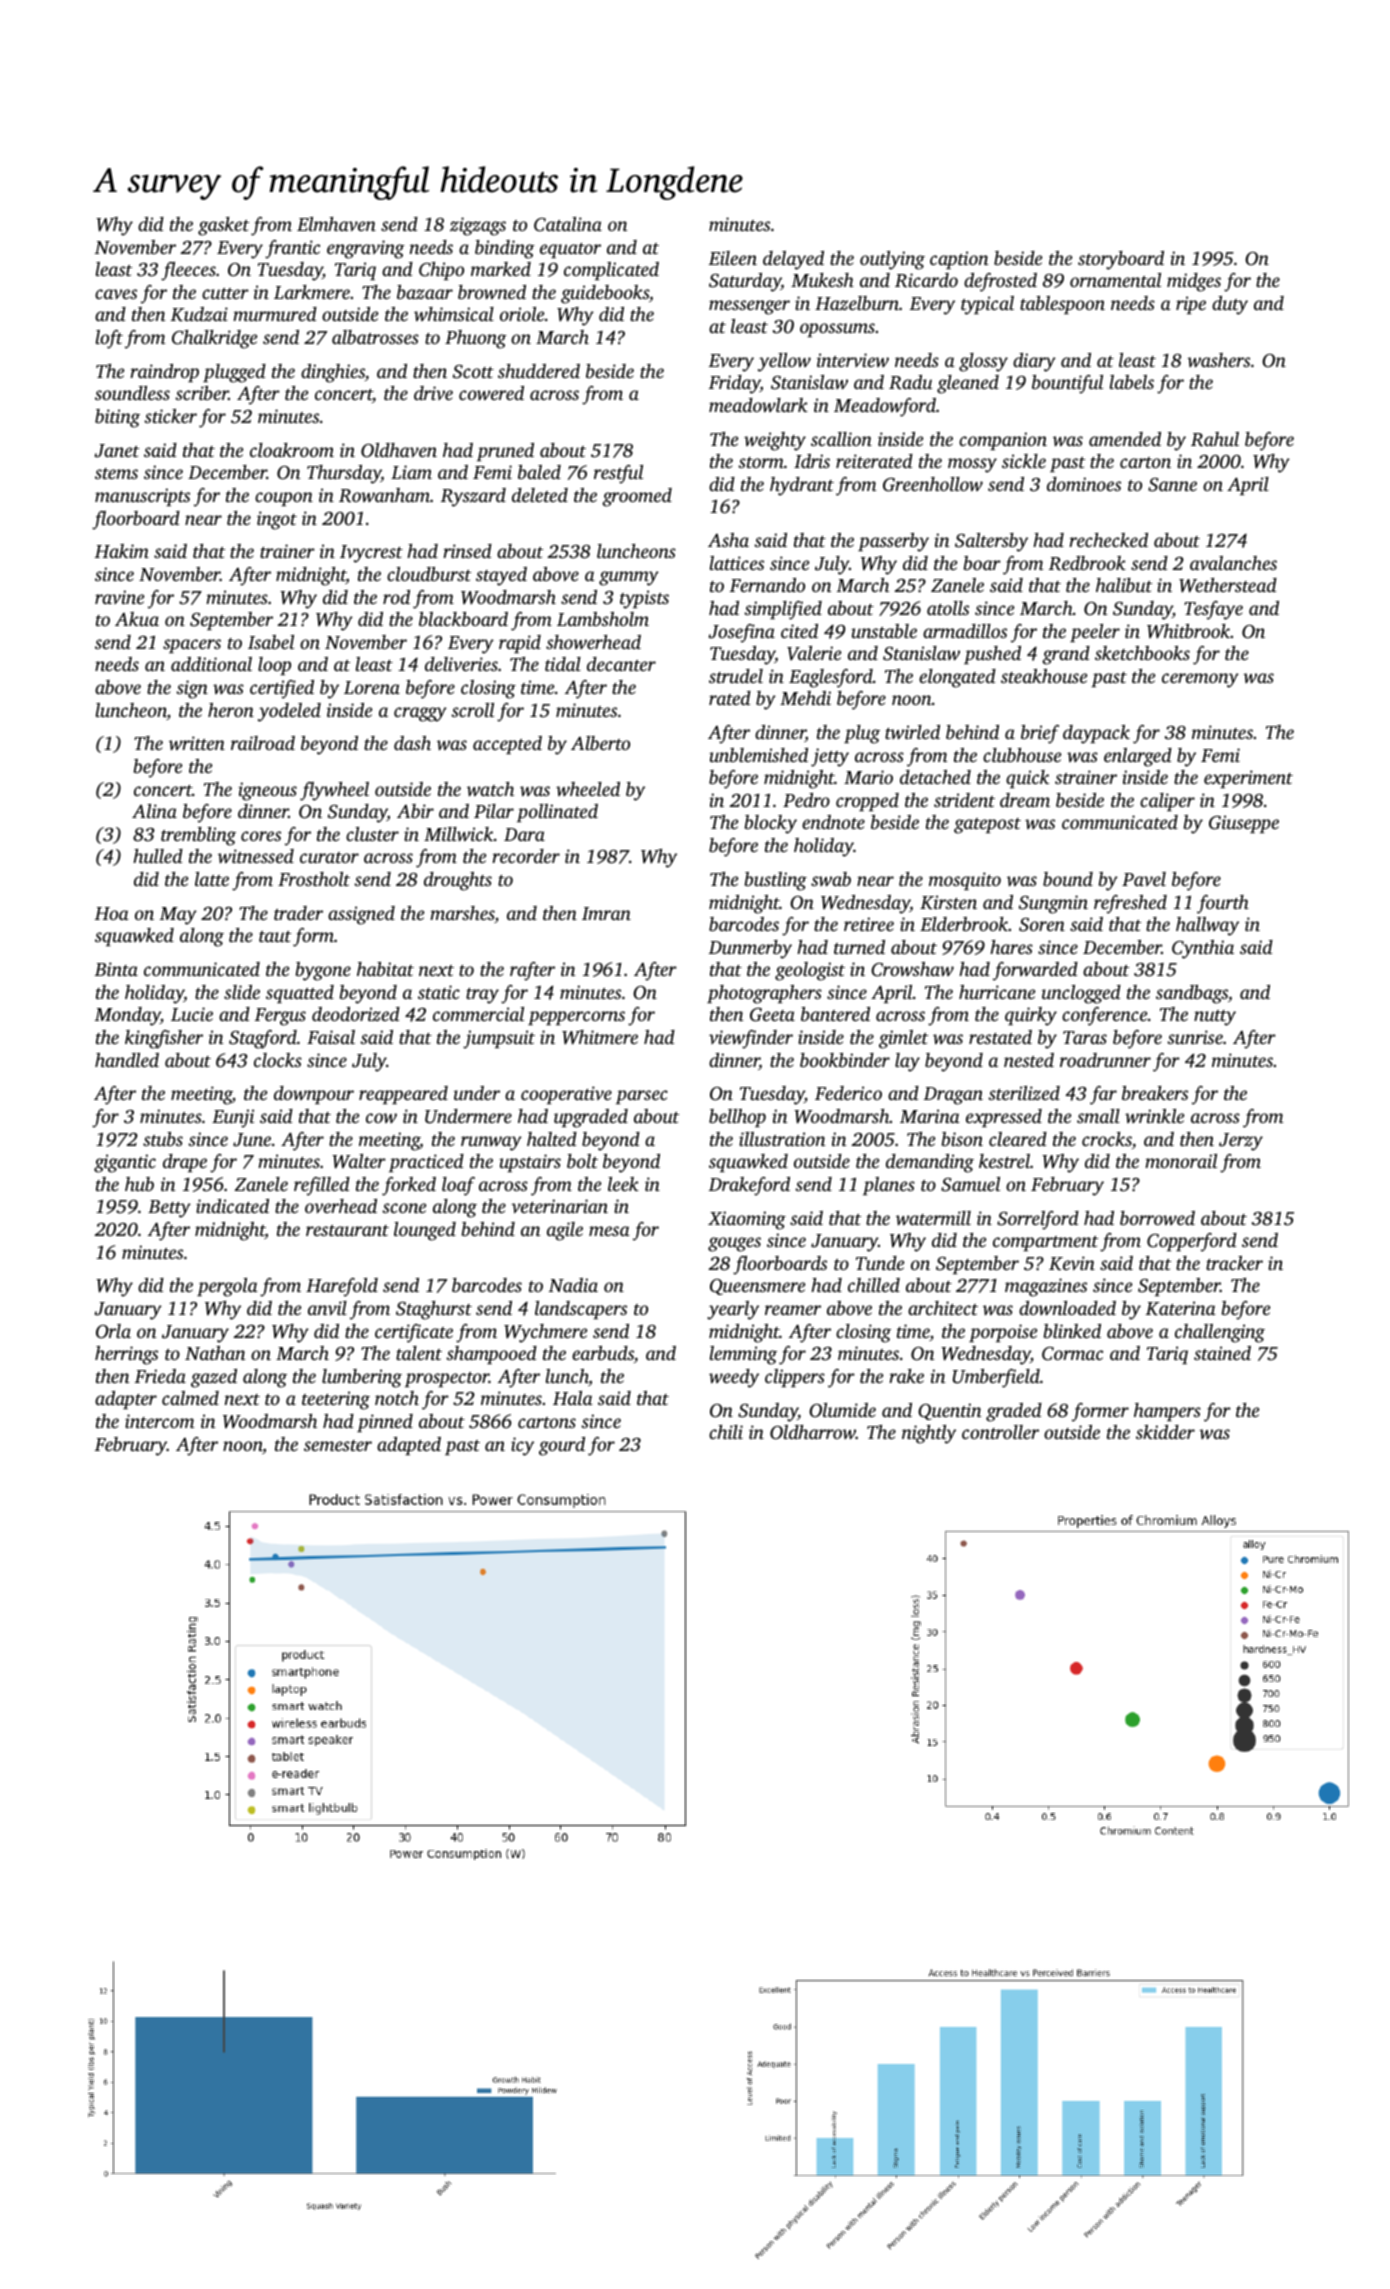 This screenshot has width=1390, height=2289. What do you see at coordinates (478, 226) in the screenshot?
I see `zigzags` at bounding box center [478, 226].
